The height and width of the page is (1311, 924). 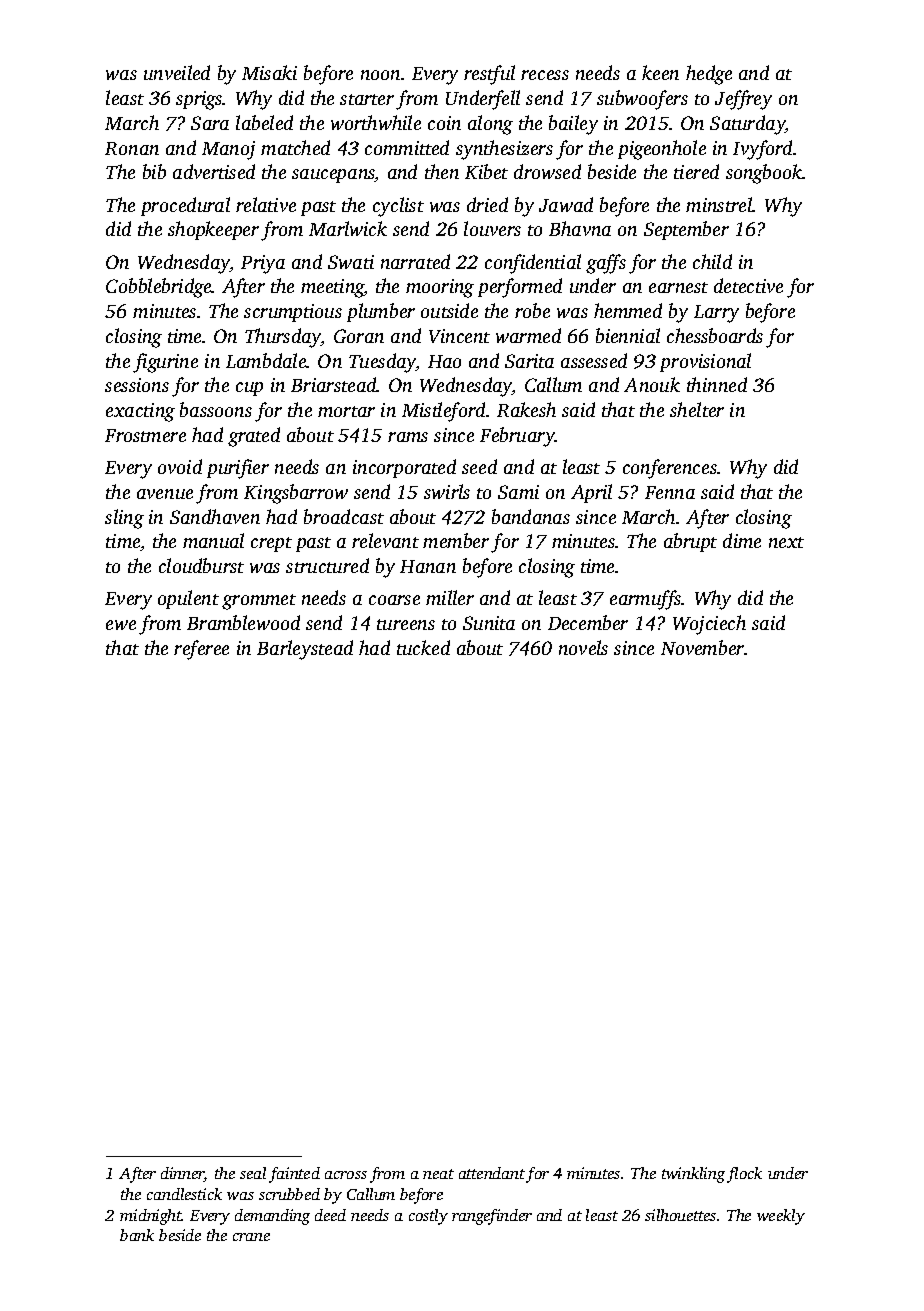 What do you see at coordinates (456, 540) in the page?
I see `member` at bounding box center [456, 540].
